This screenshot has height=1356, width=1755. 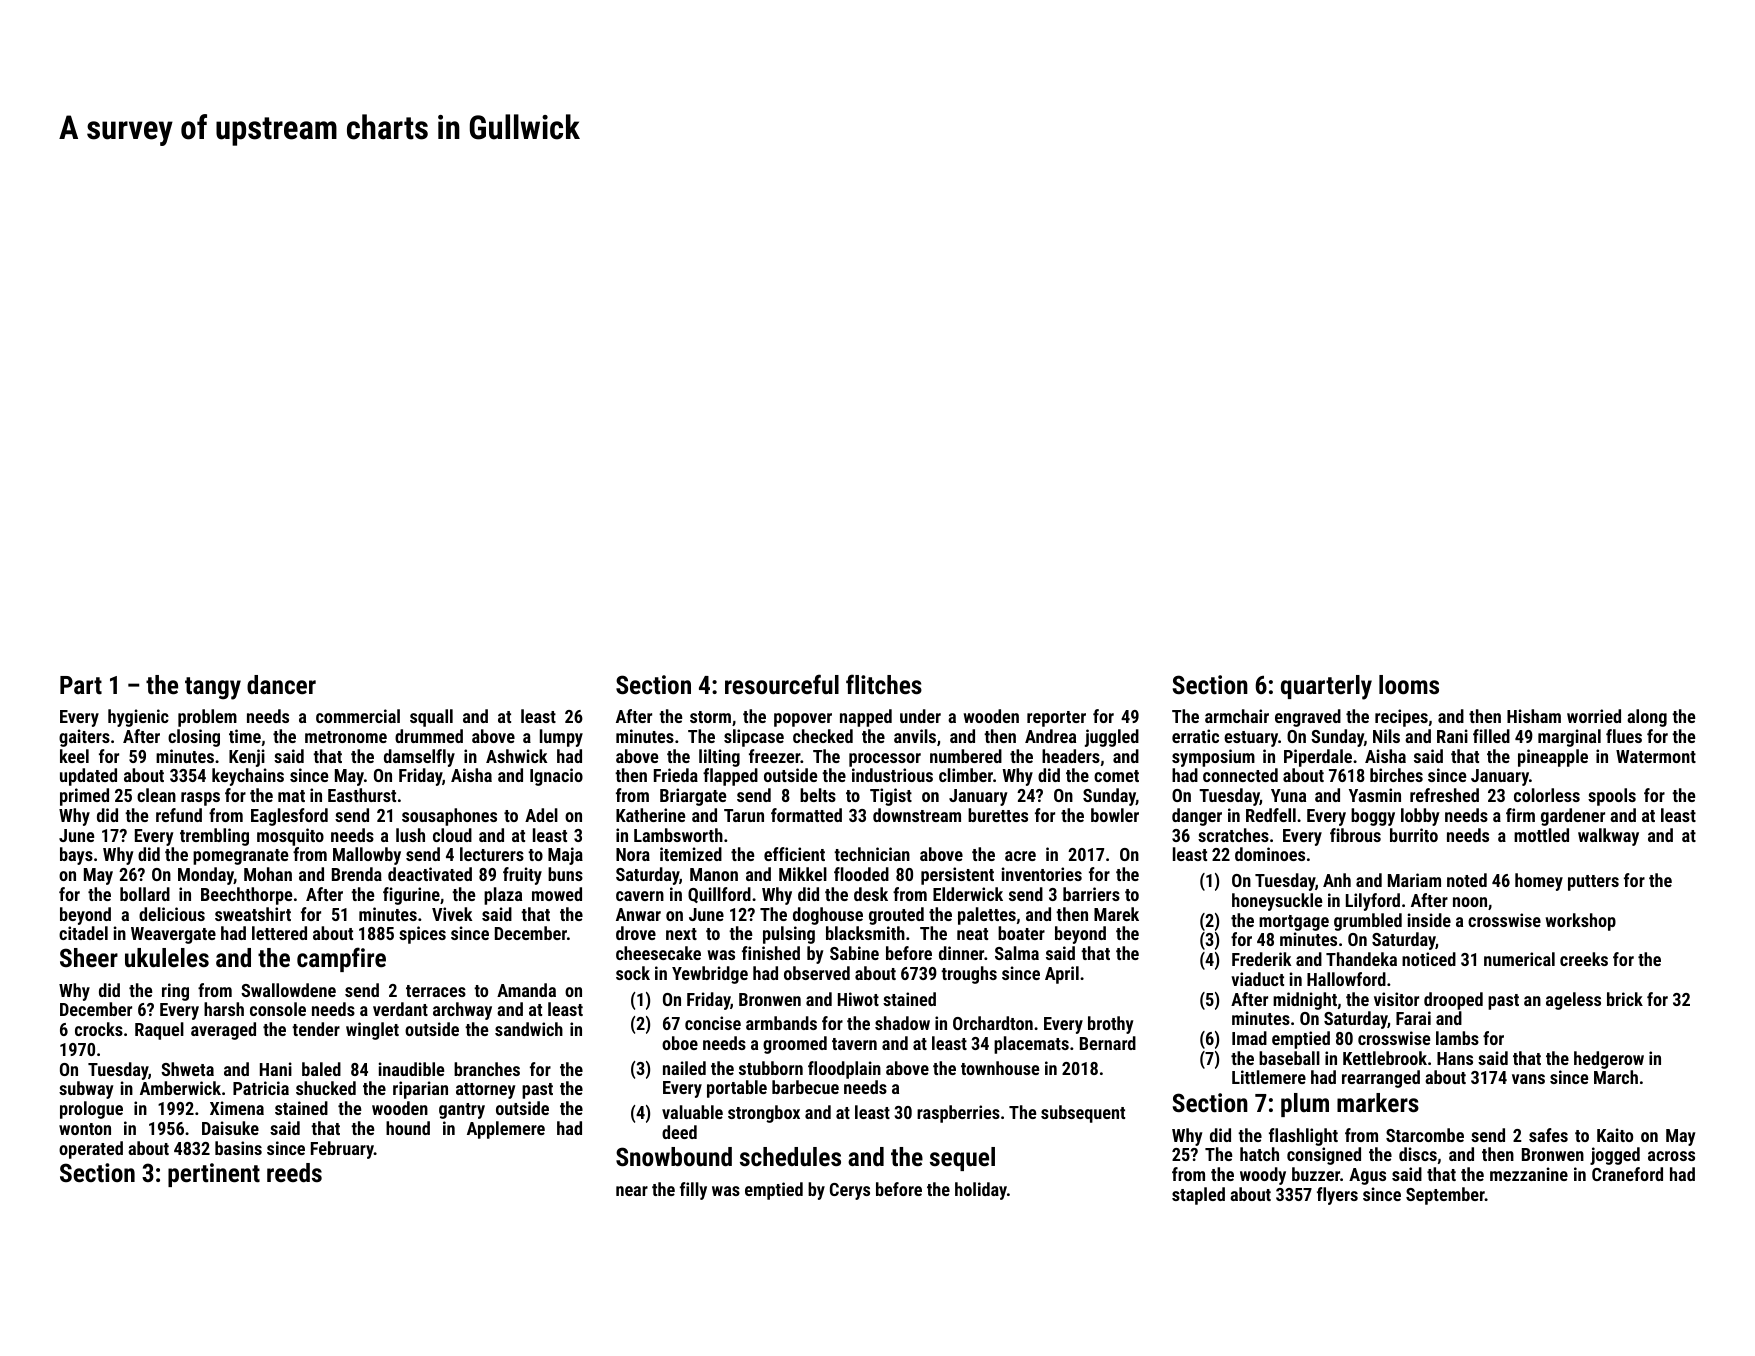 What do you see at coordinates (1257, 979) in the screenshot?
I see `viaduct` at bounding box center [1257, 979].
